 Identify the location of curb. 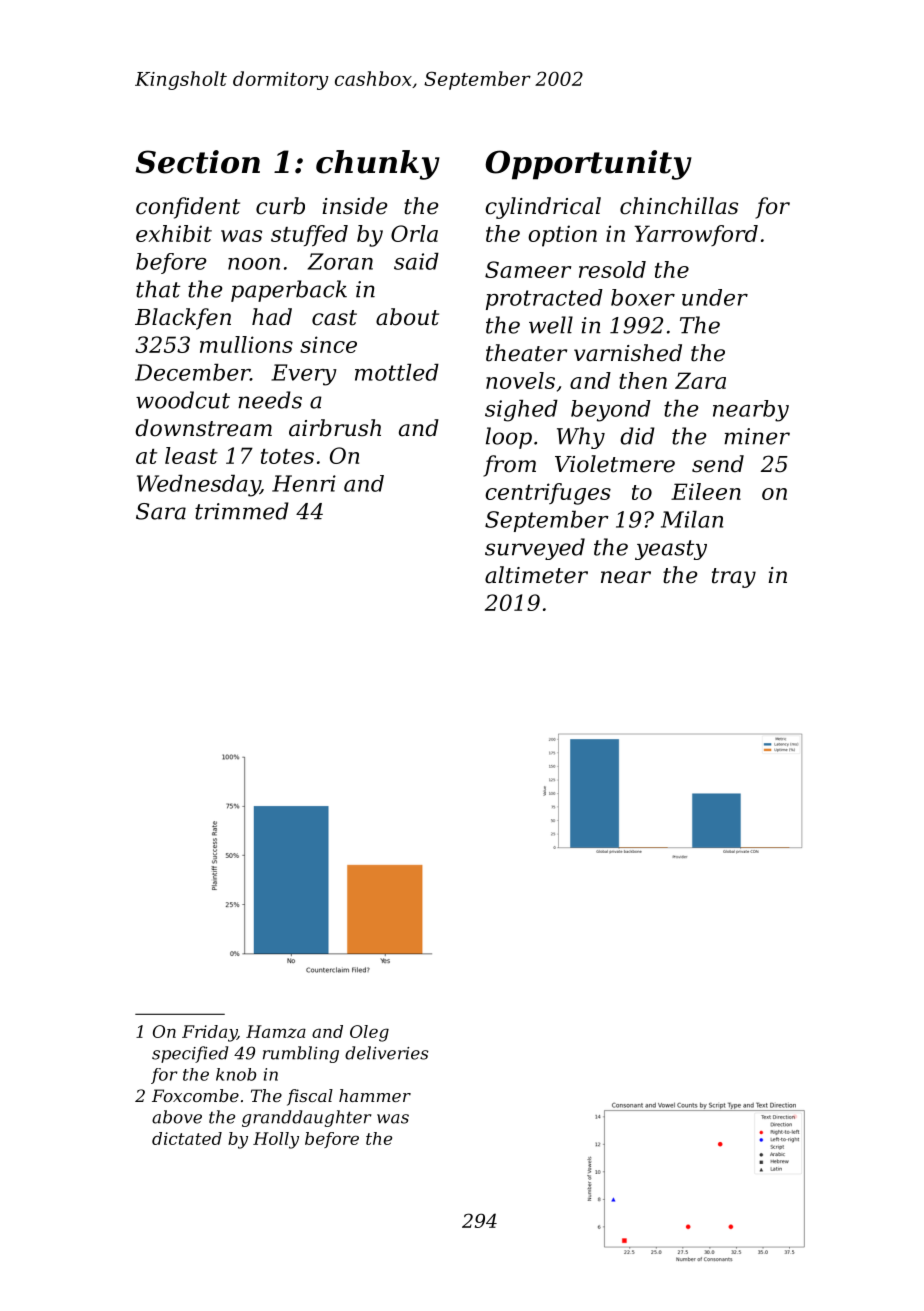
(280, 206).
